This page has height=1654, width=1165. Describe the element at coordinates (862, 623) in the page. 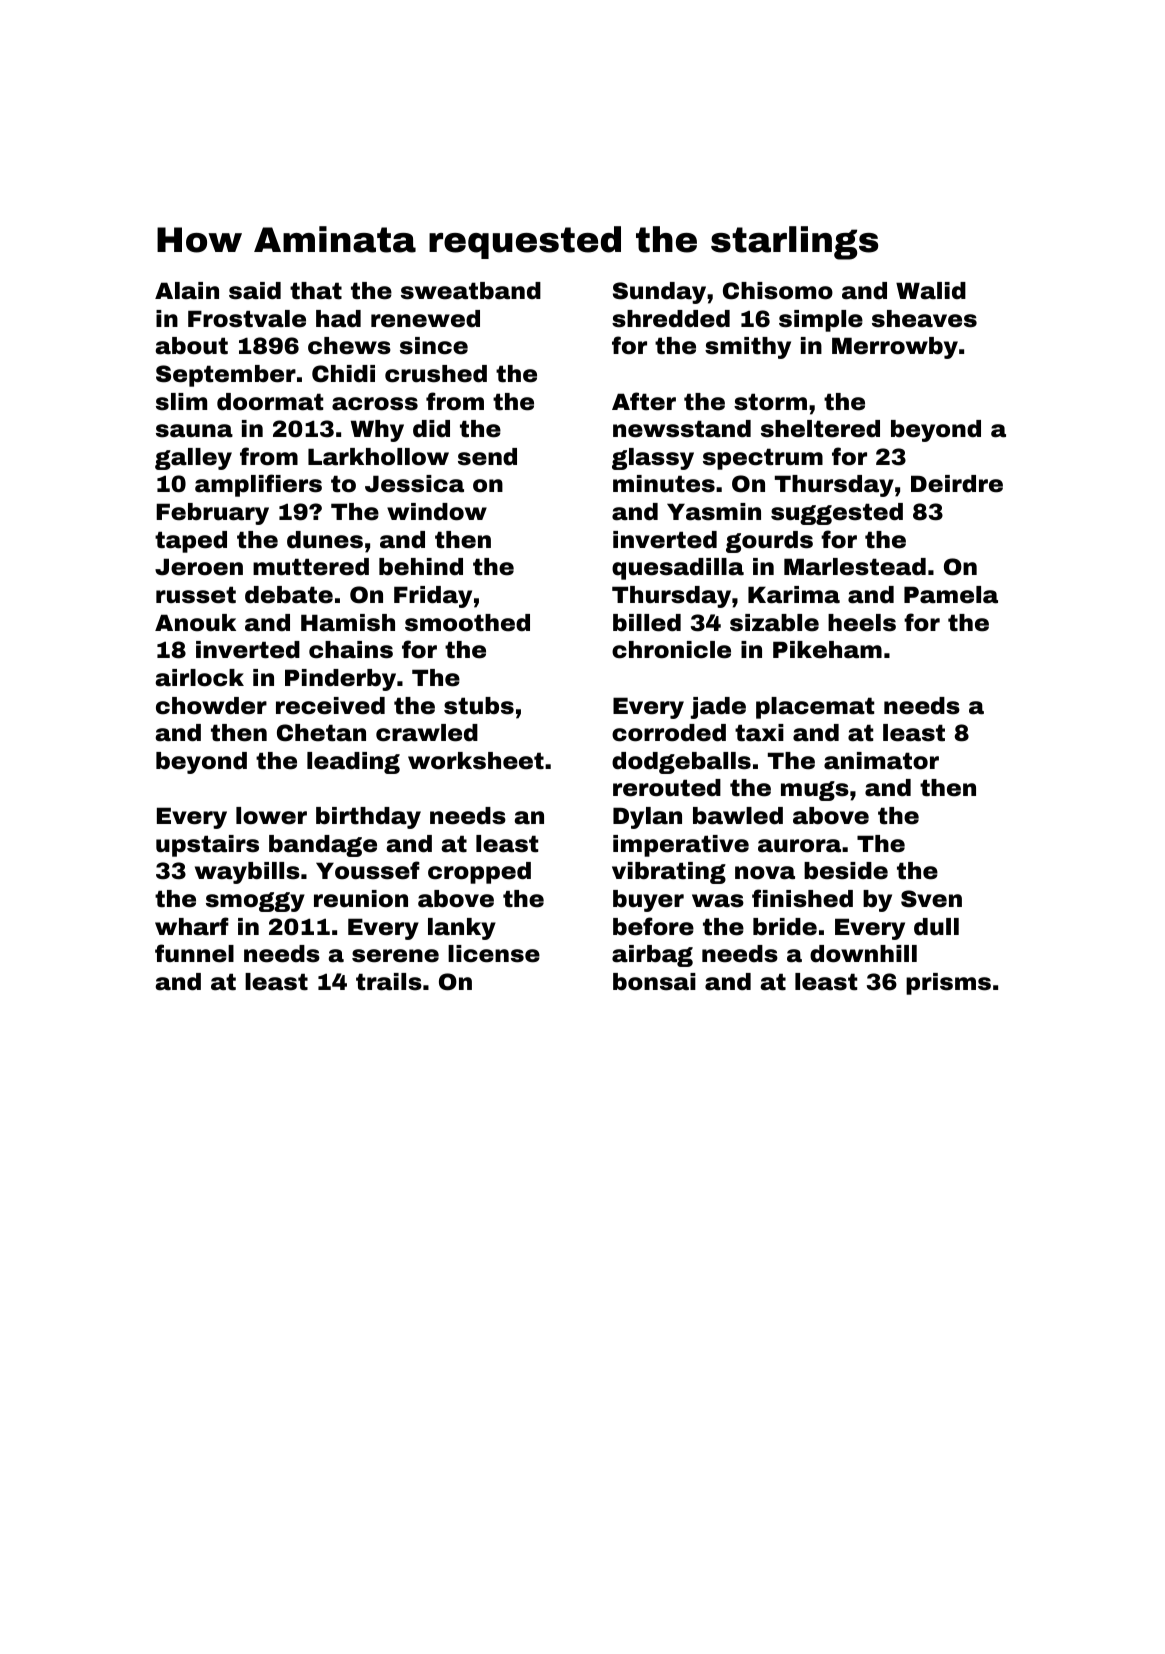

I see `heels` at that location.
